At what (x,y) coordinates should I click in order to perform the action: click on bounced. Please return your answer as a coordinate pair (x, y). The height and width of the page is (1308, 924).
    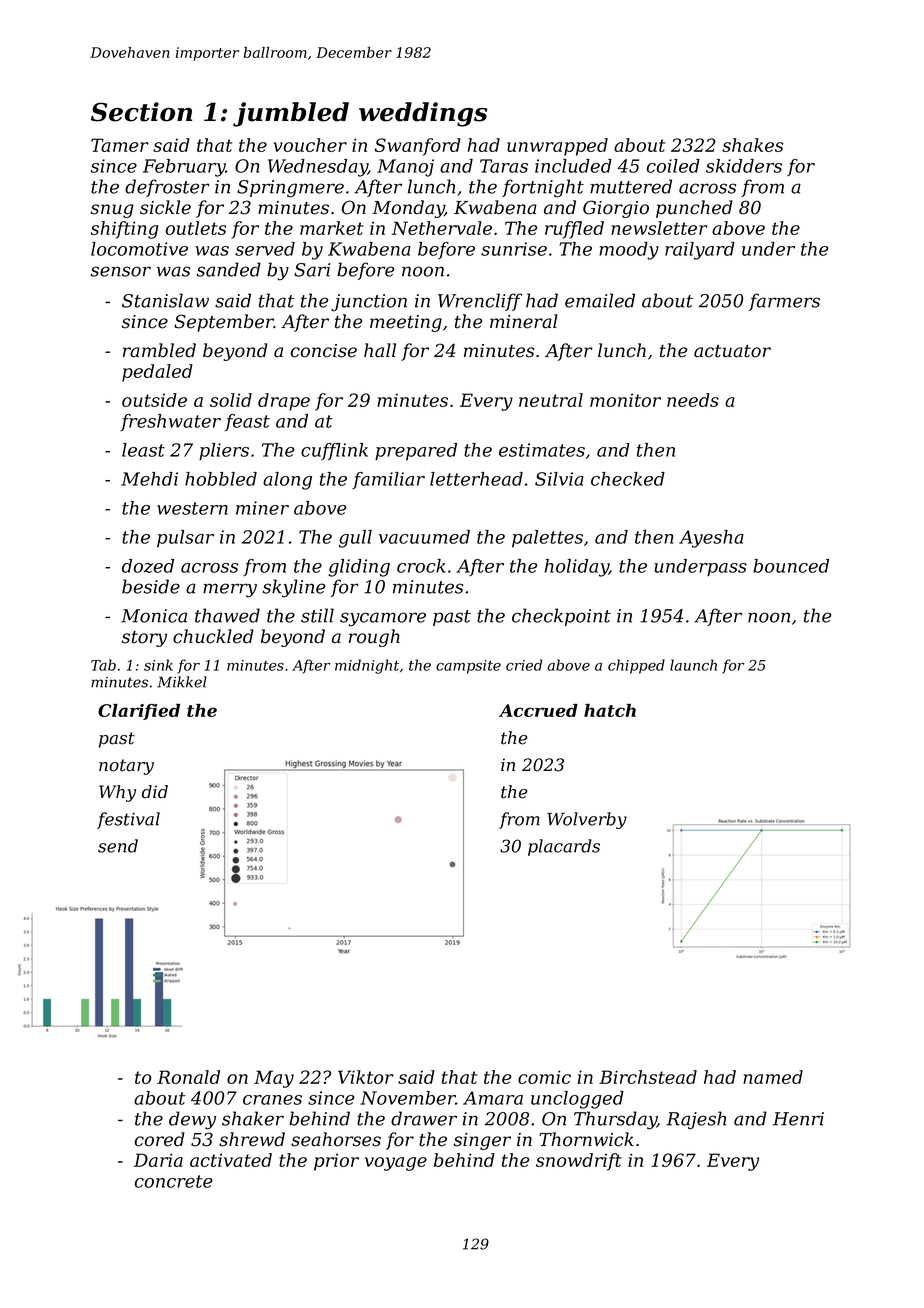
    Looking at the image, I should click on (791, 566).
